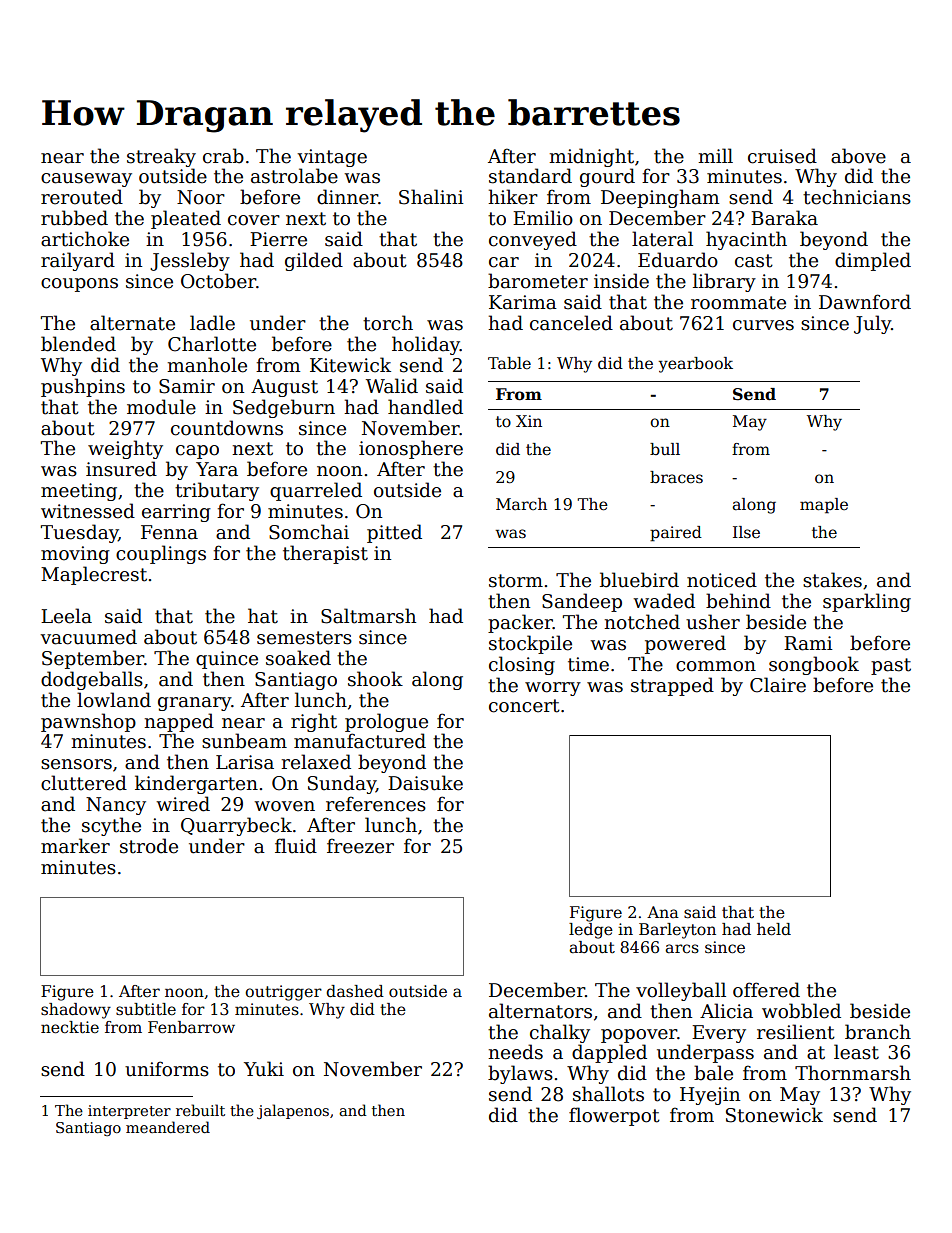 Image resolution: width=952 pixels, height=1233 pixels. I want to click on strapped, so click(672, 686).
